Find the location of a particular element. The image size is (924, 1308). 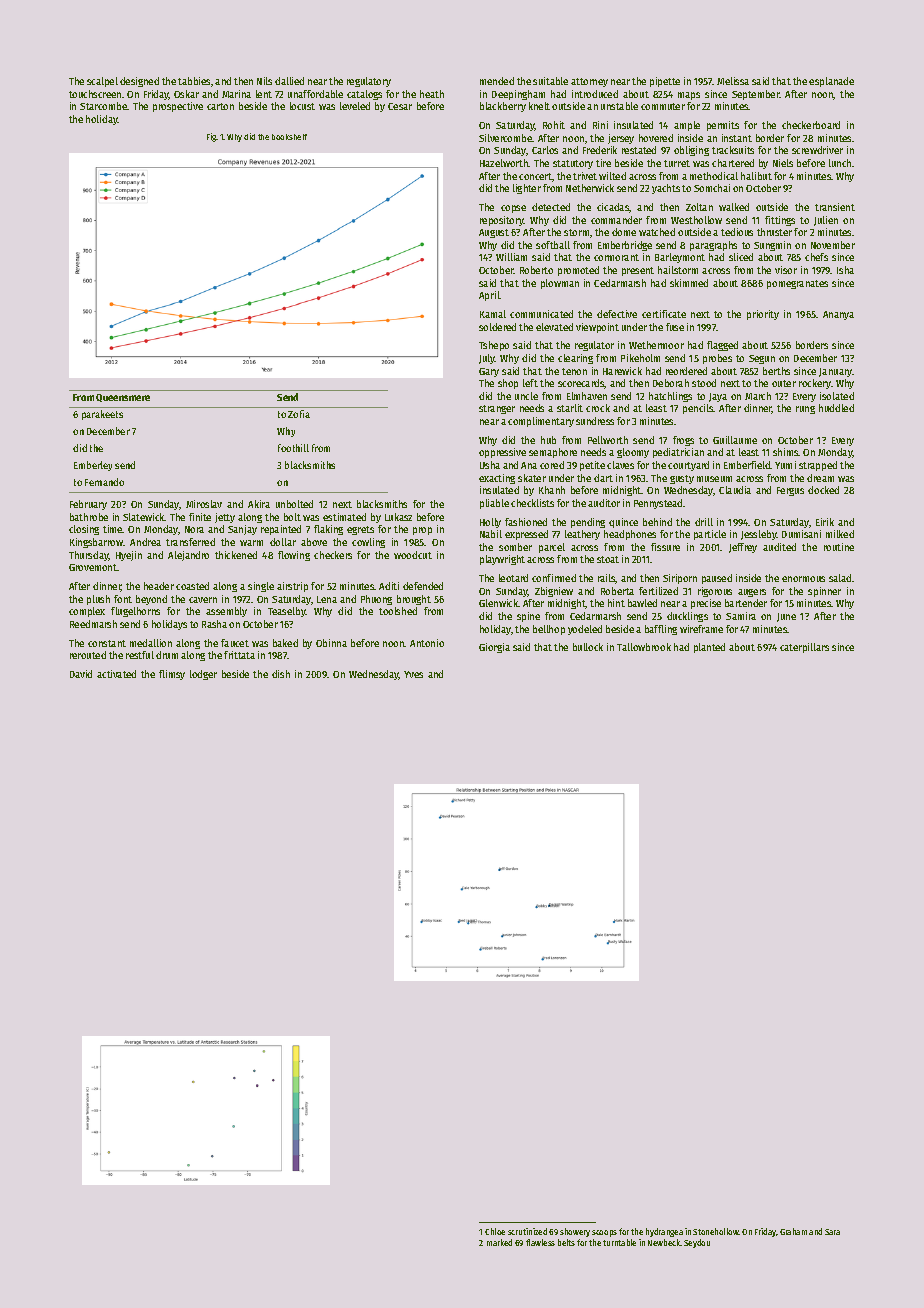

bullock is located at coordinates (588, 647).
